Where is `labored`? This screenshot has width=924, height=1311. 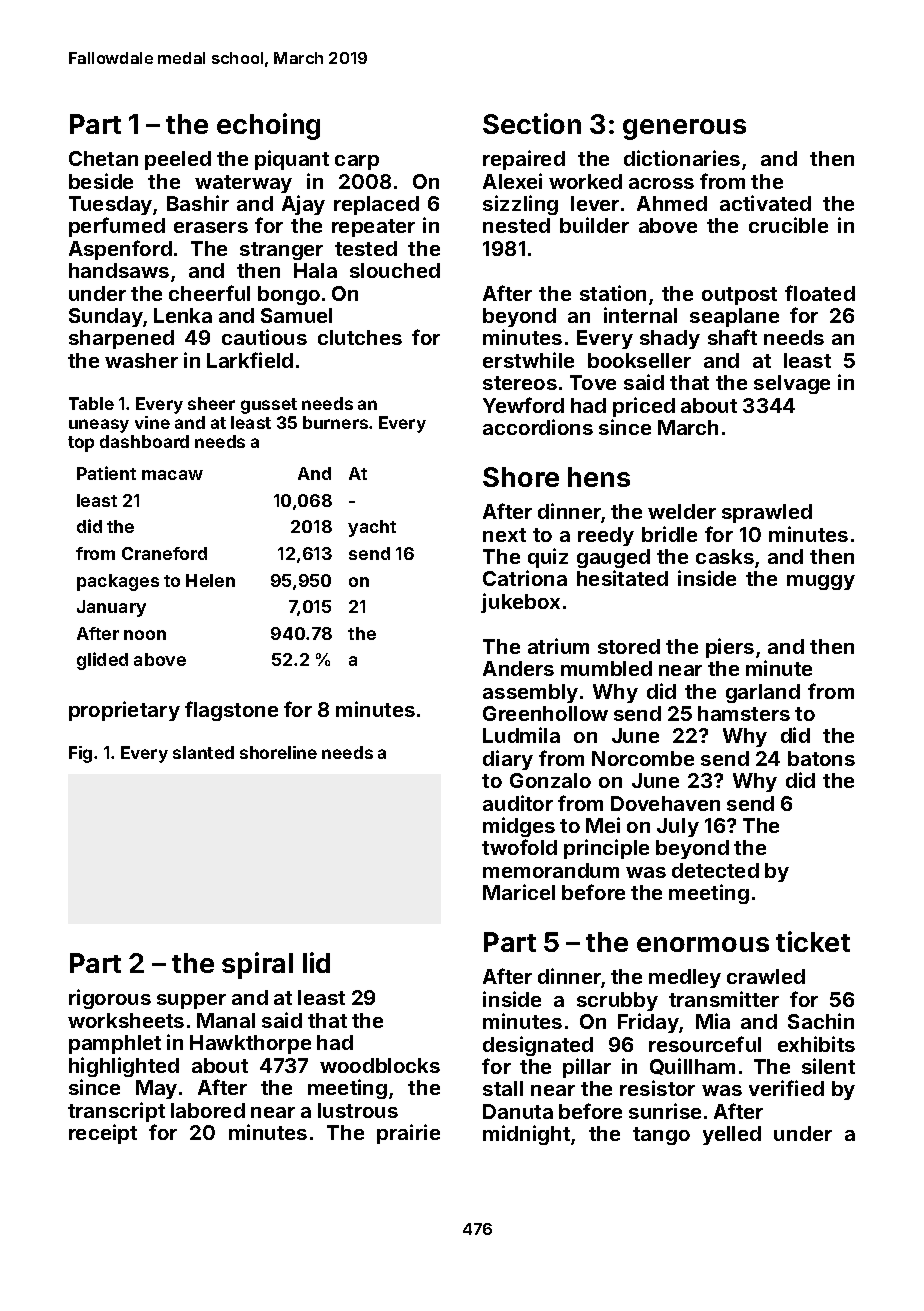 labored is located at coordinates (208, 1110).
